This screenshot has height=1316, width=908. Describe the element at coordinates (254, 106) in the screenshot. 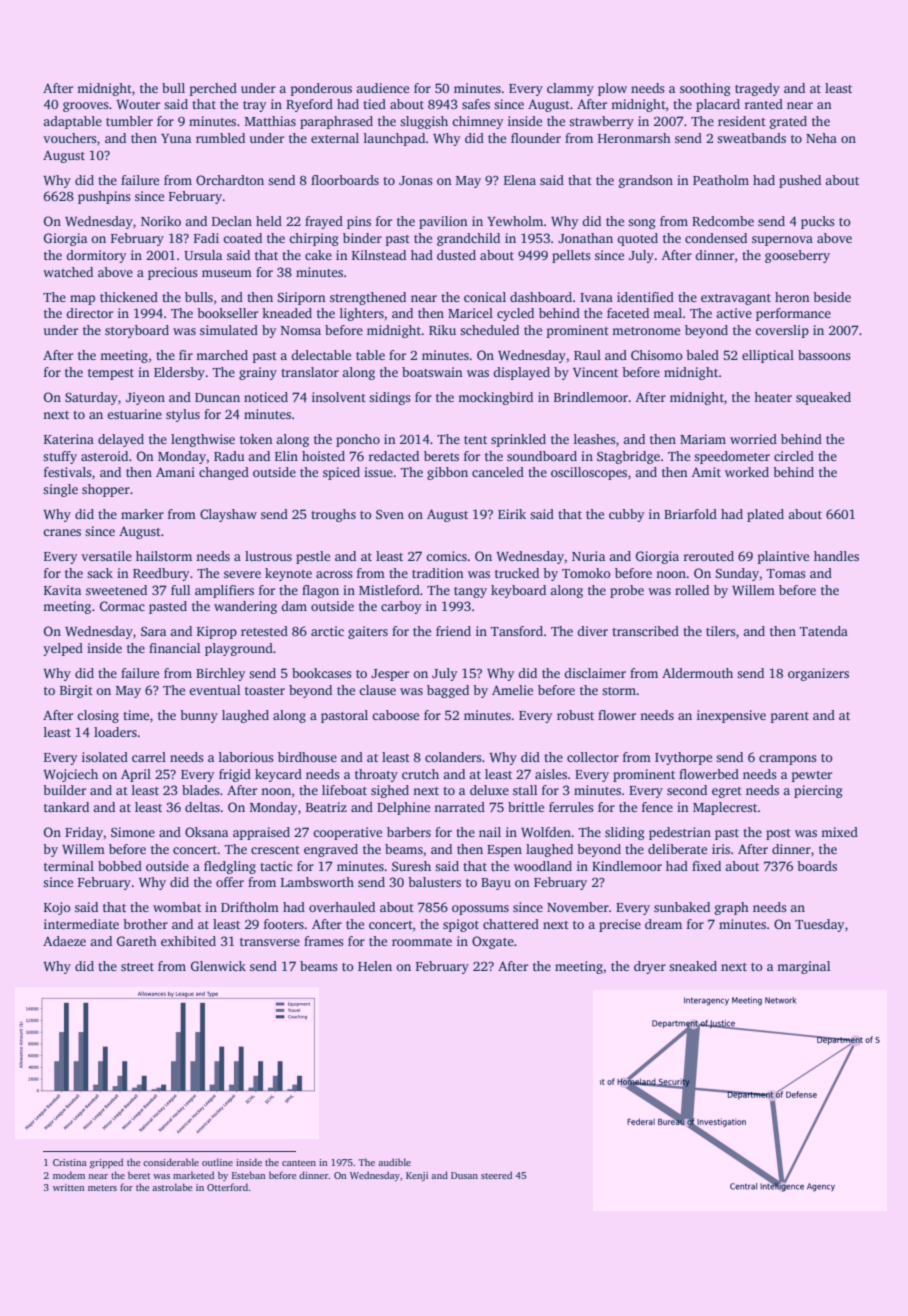

I see `tray` at that location.
